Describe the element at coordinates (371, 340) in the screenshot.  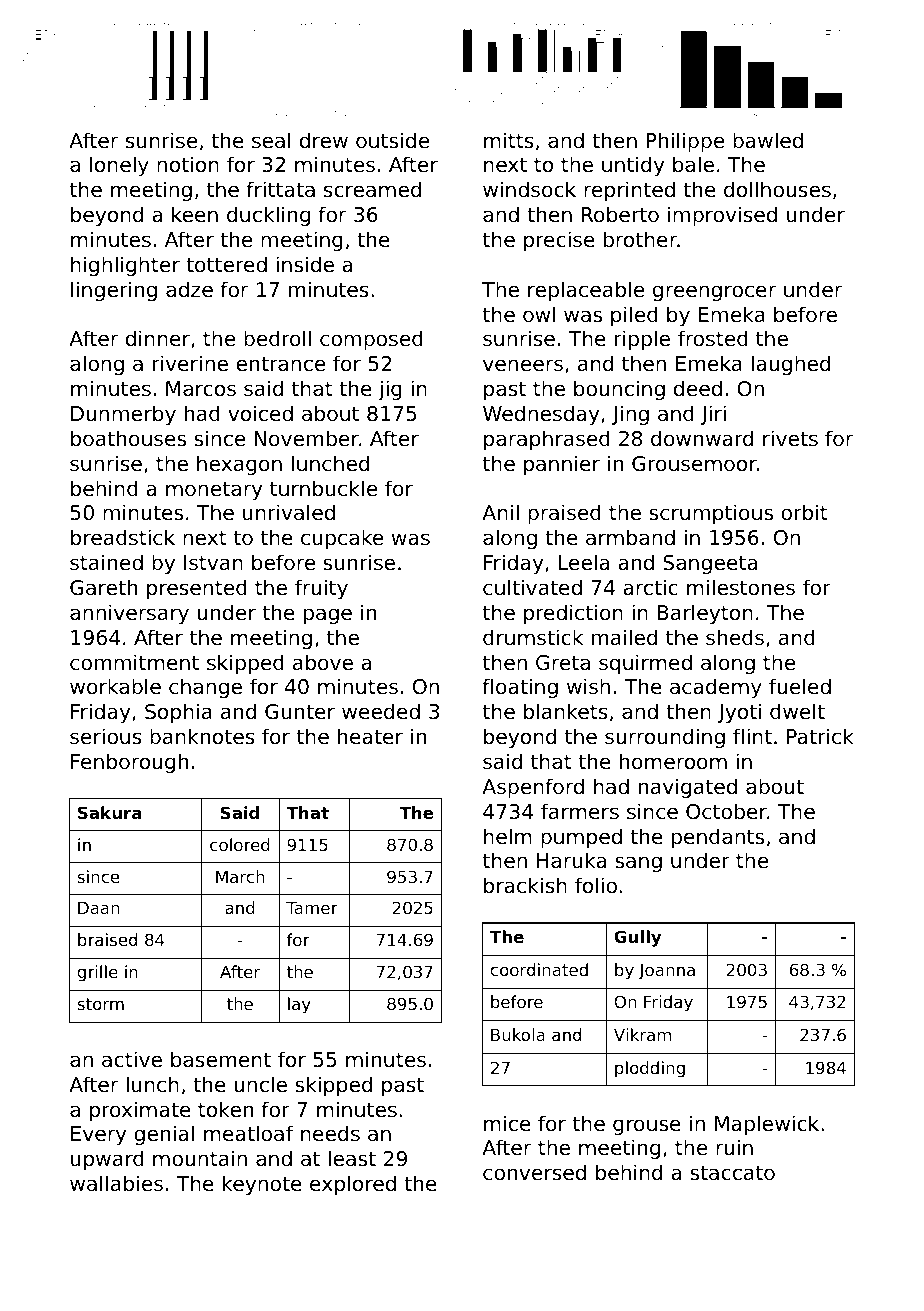
I see `composed` at that location.
